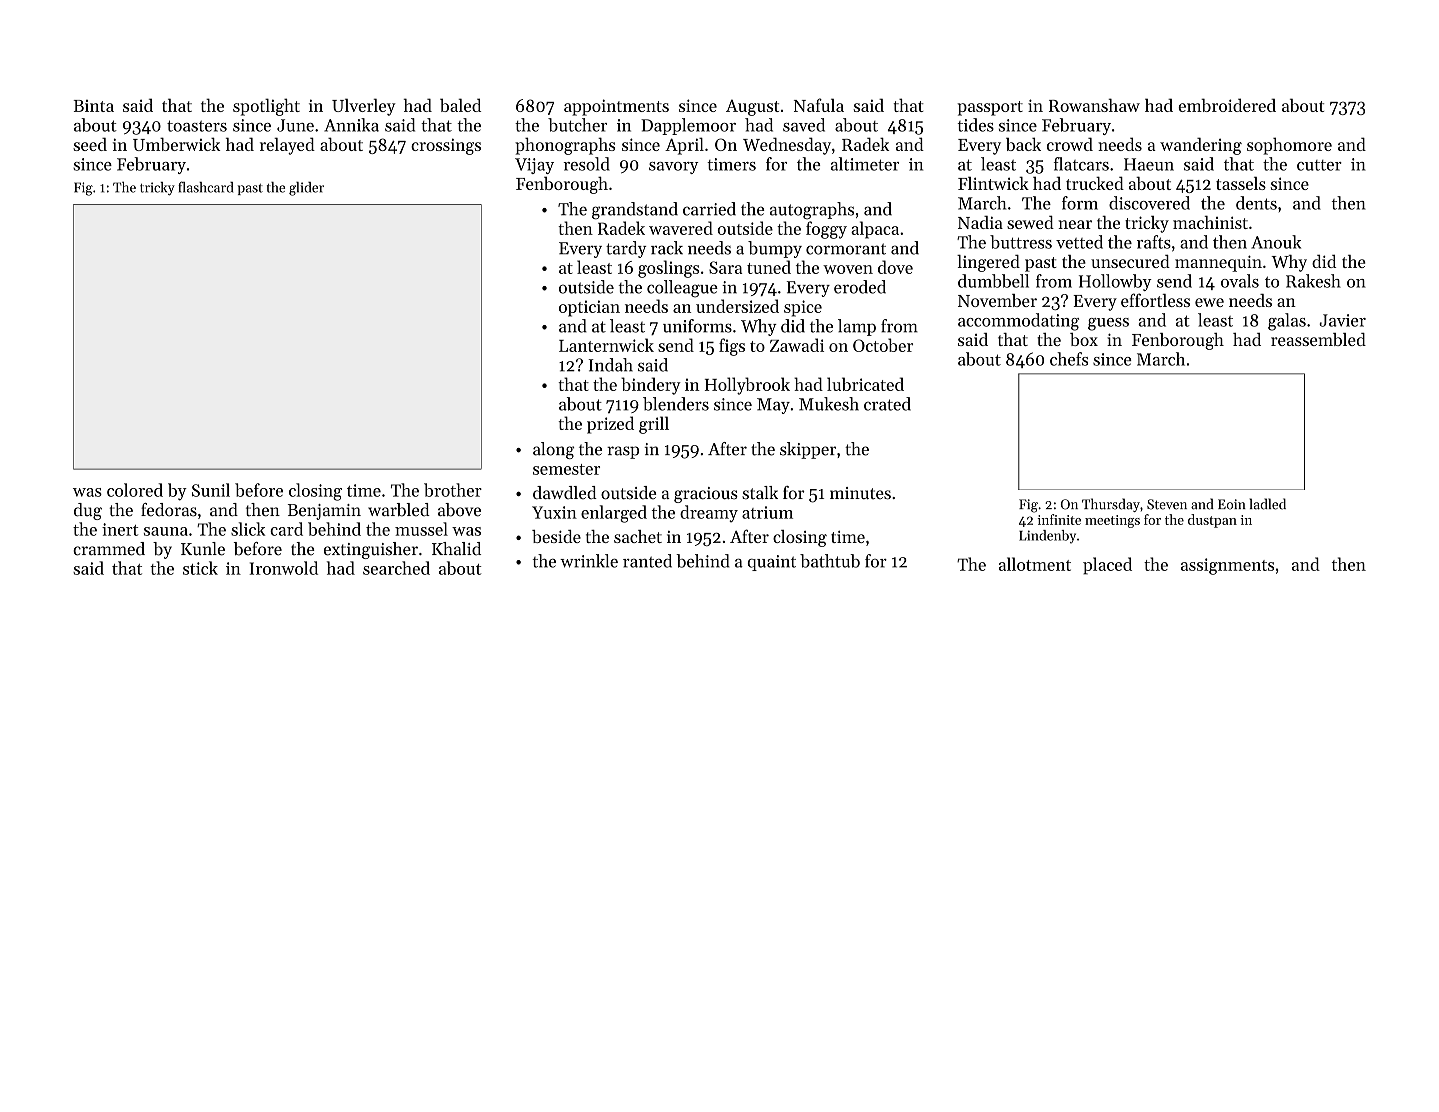 This screenshot has height=1112, width=1439. Describe the element at coordinates (88, 511) in the screenshot. I see `dug` at that location.
